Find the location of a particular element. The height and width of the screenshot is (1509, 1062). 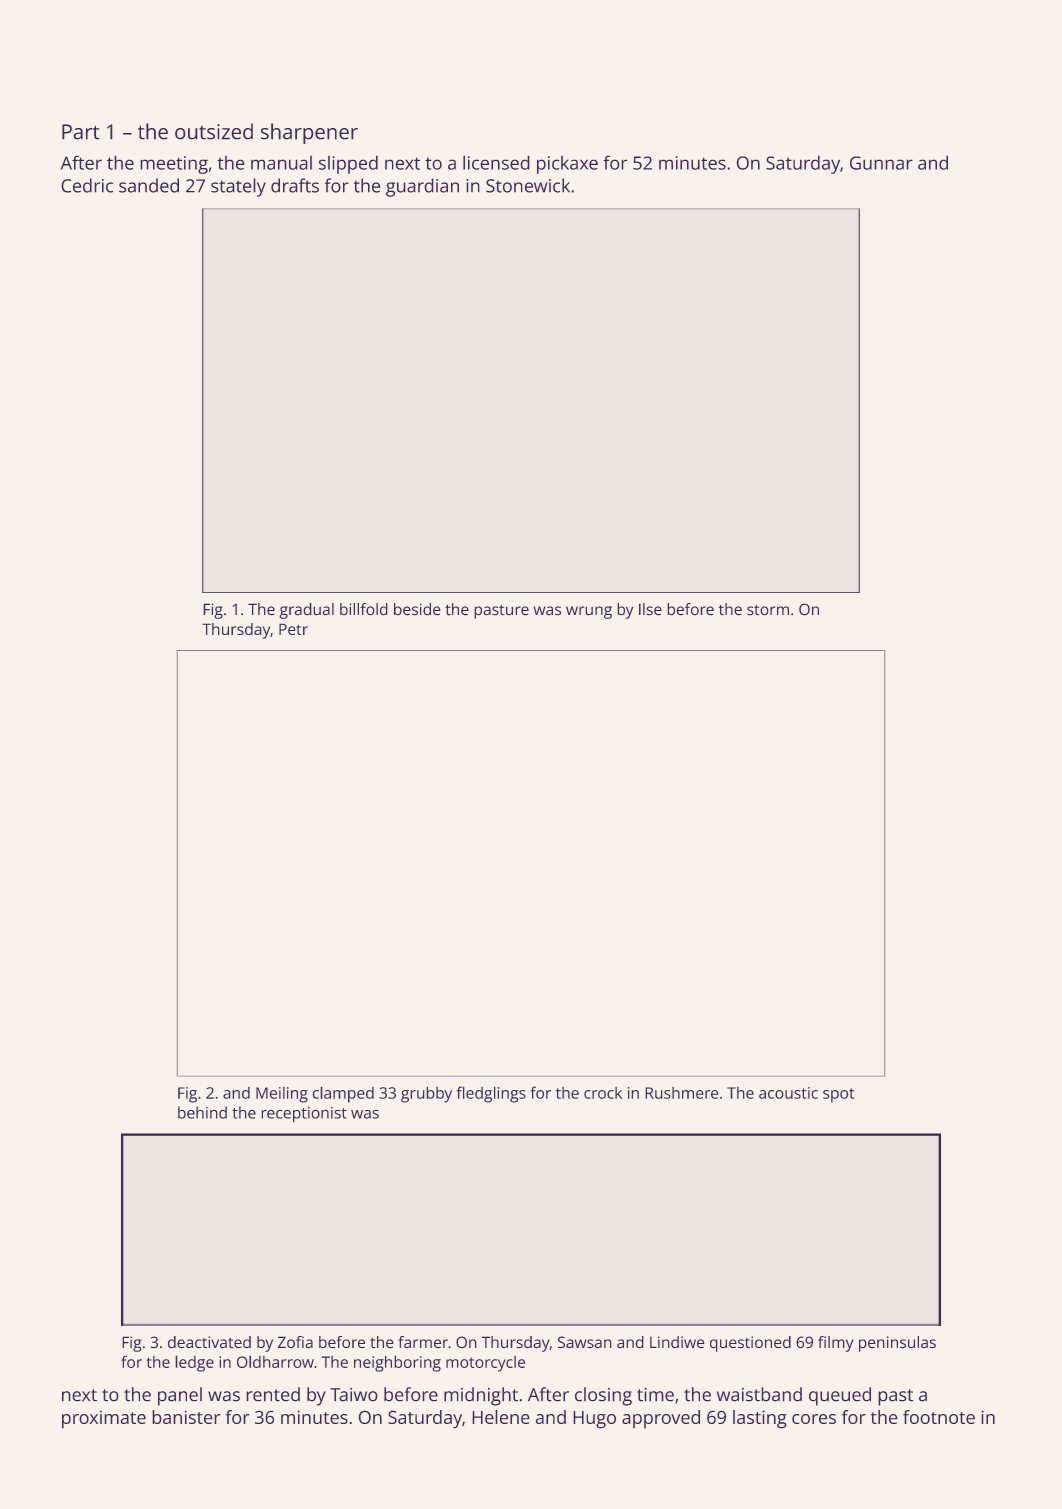

behind is located at coordinates (202, 1112).
